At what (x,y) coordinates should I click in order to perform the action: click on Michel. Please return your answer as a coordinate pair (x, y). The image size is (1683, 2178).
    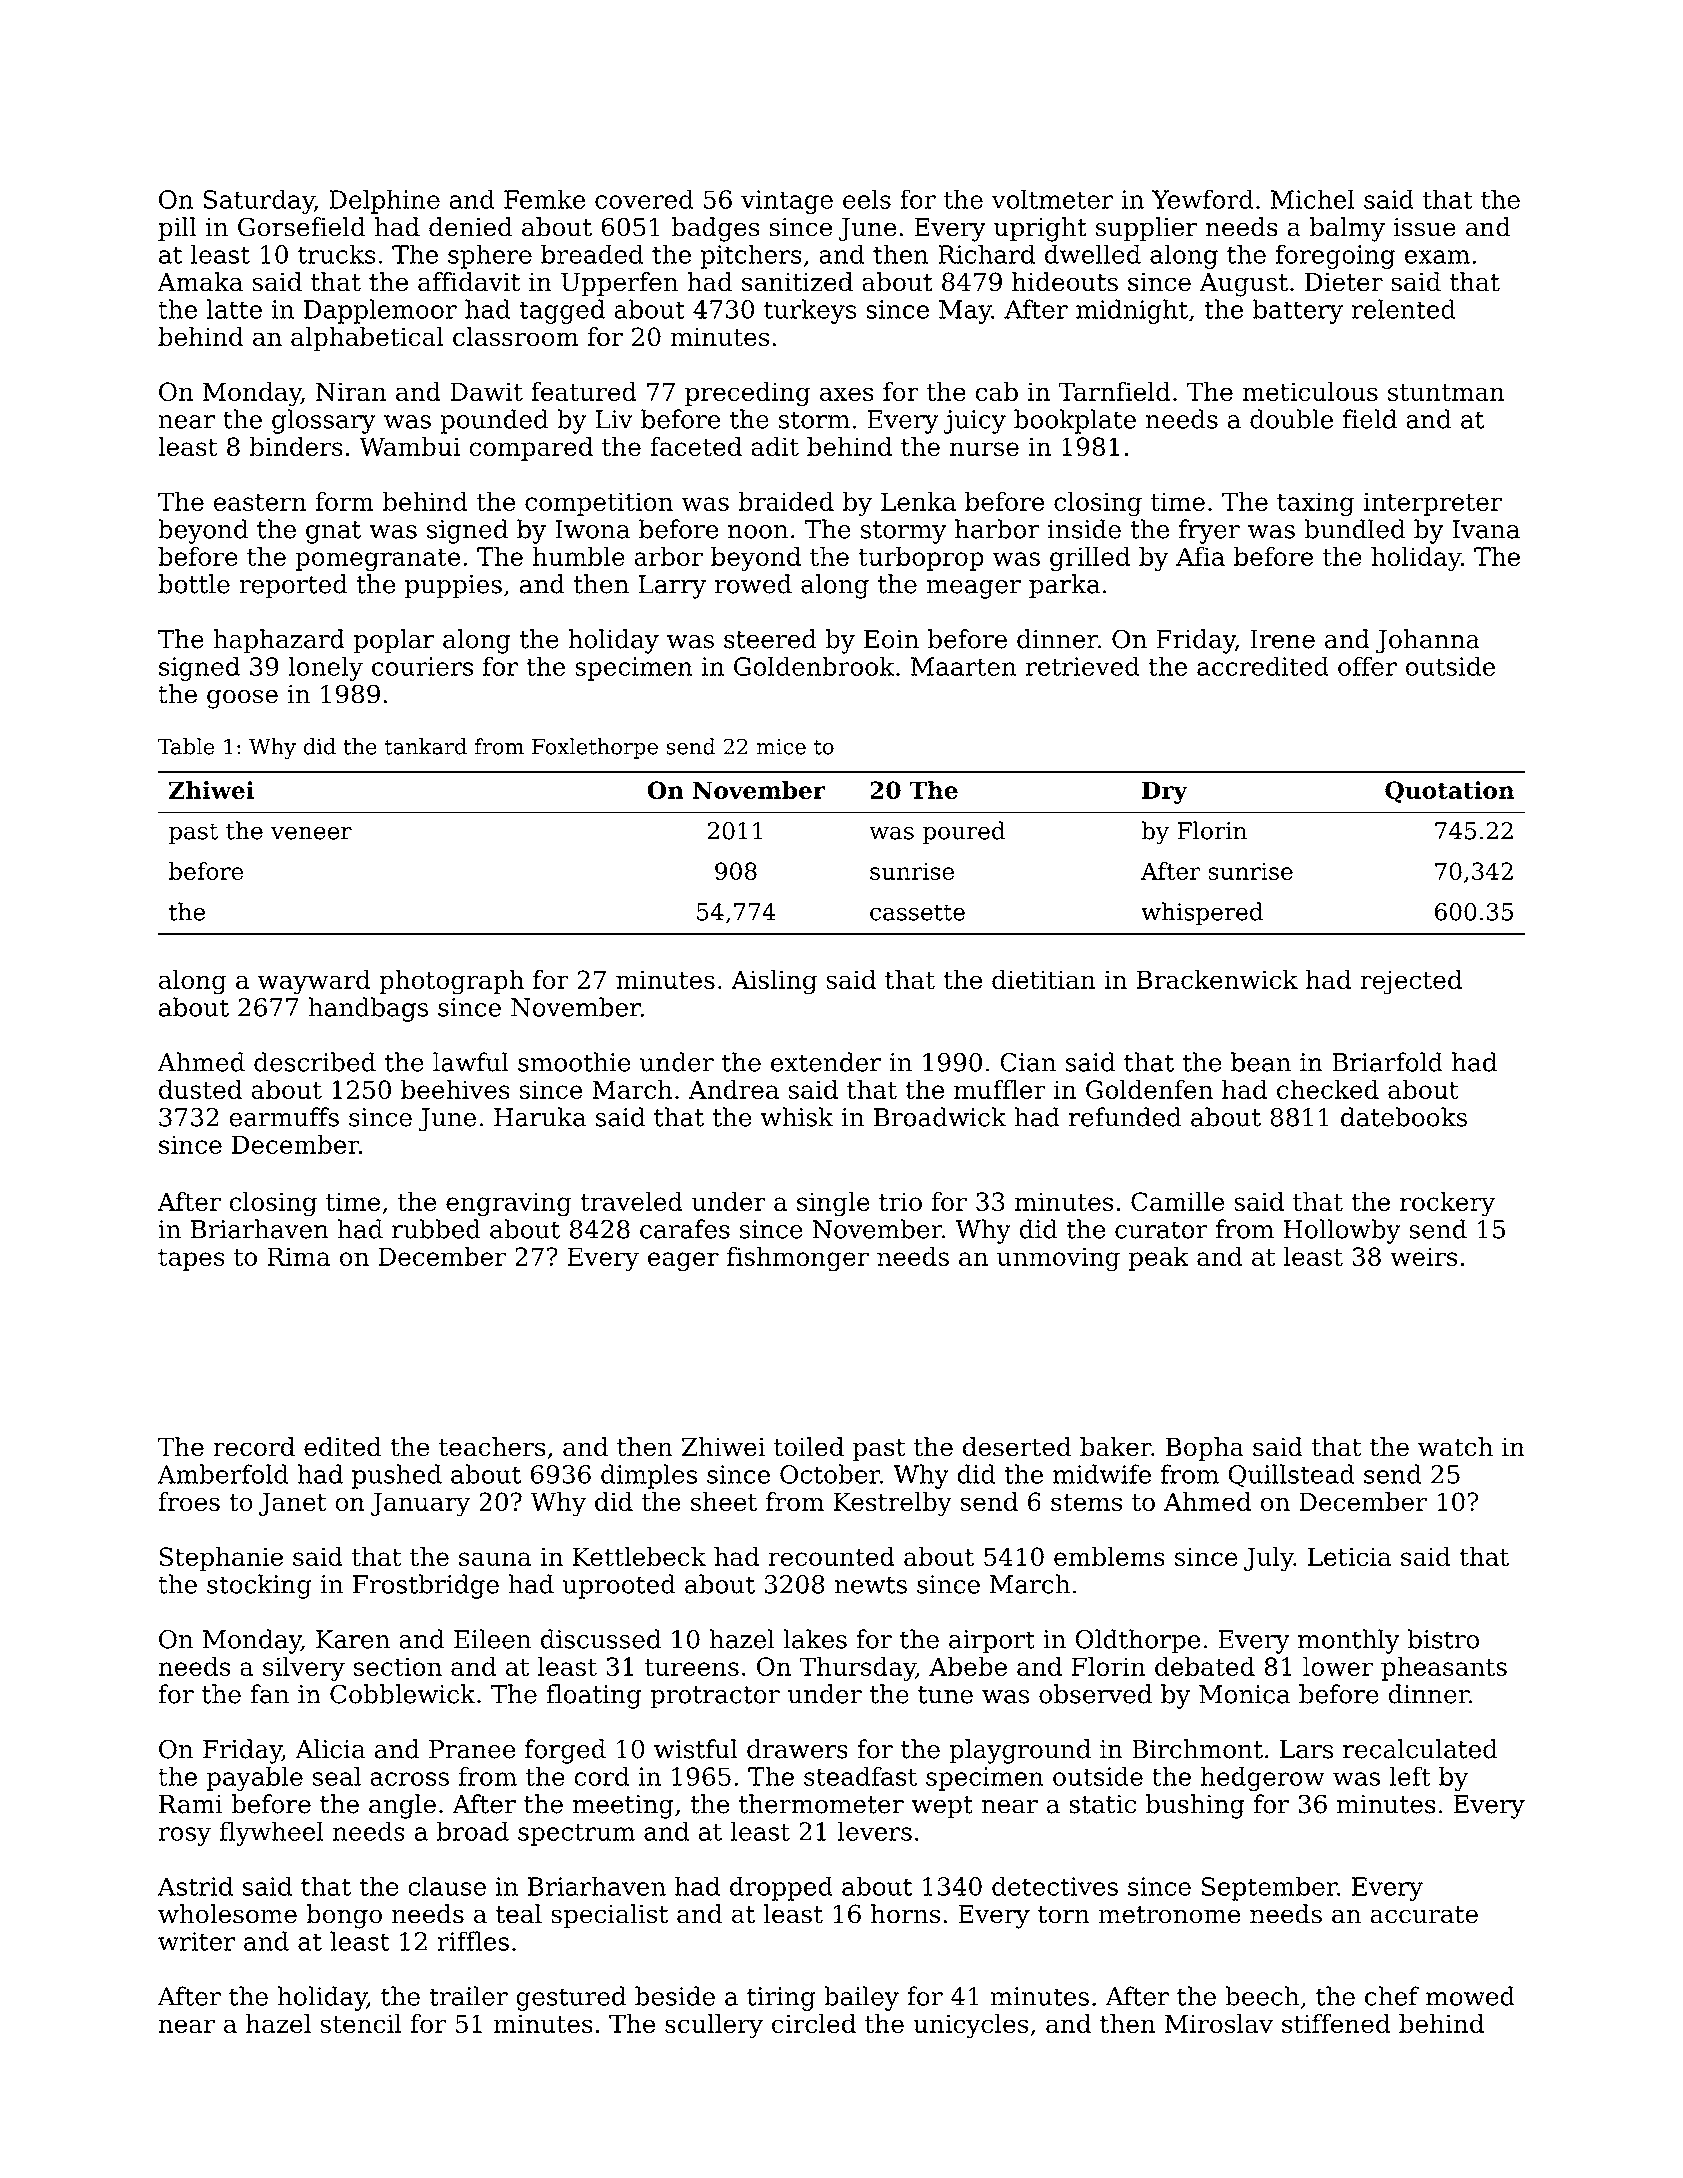
    Looking at the image, I should click on (1313, 199).
